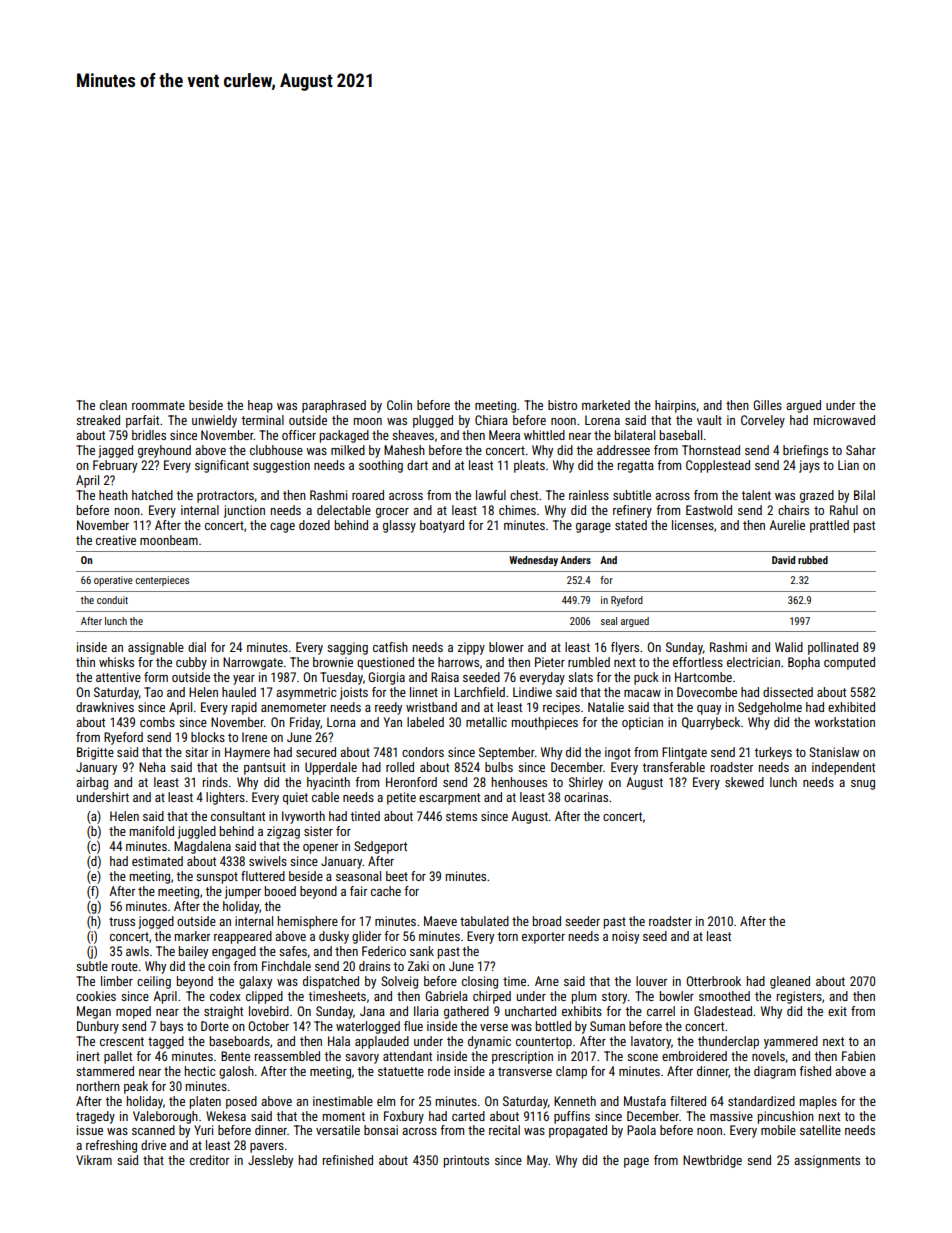  I want to click on briefings, so click(805, 451).
